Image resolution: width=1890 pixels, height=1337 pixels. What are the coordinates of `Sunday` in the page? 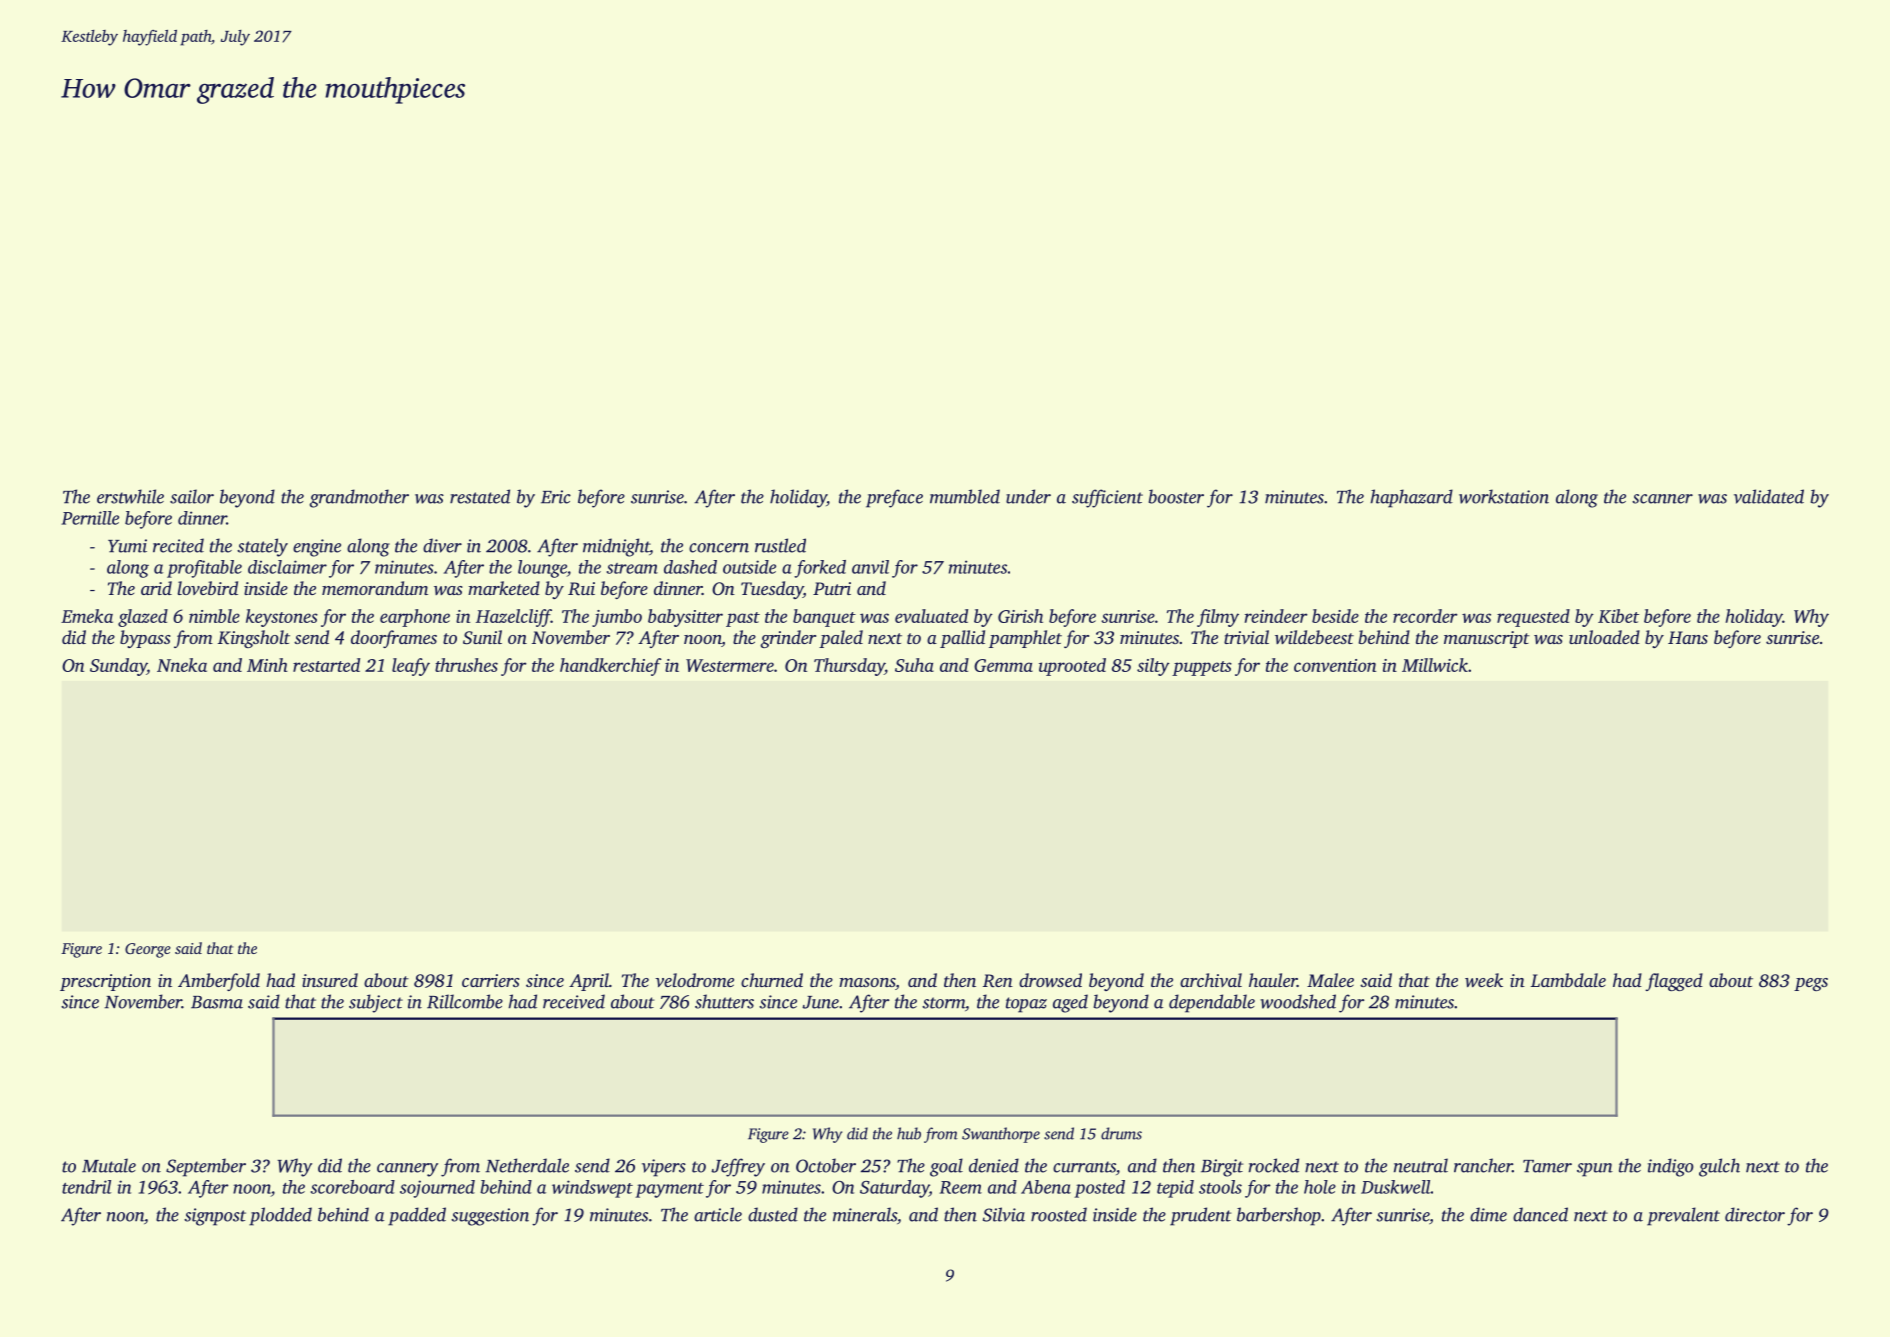 It's located at (118, 667).
